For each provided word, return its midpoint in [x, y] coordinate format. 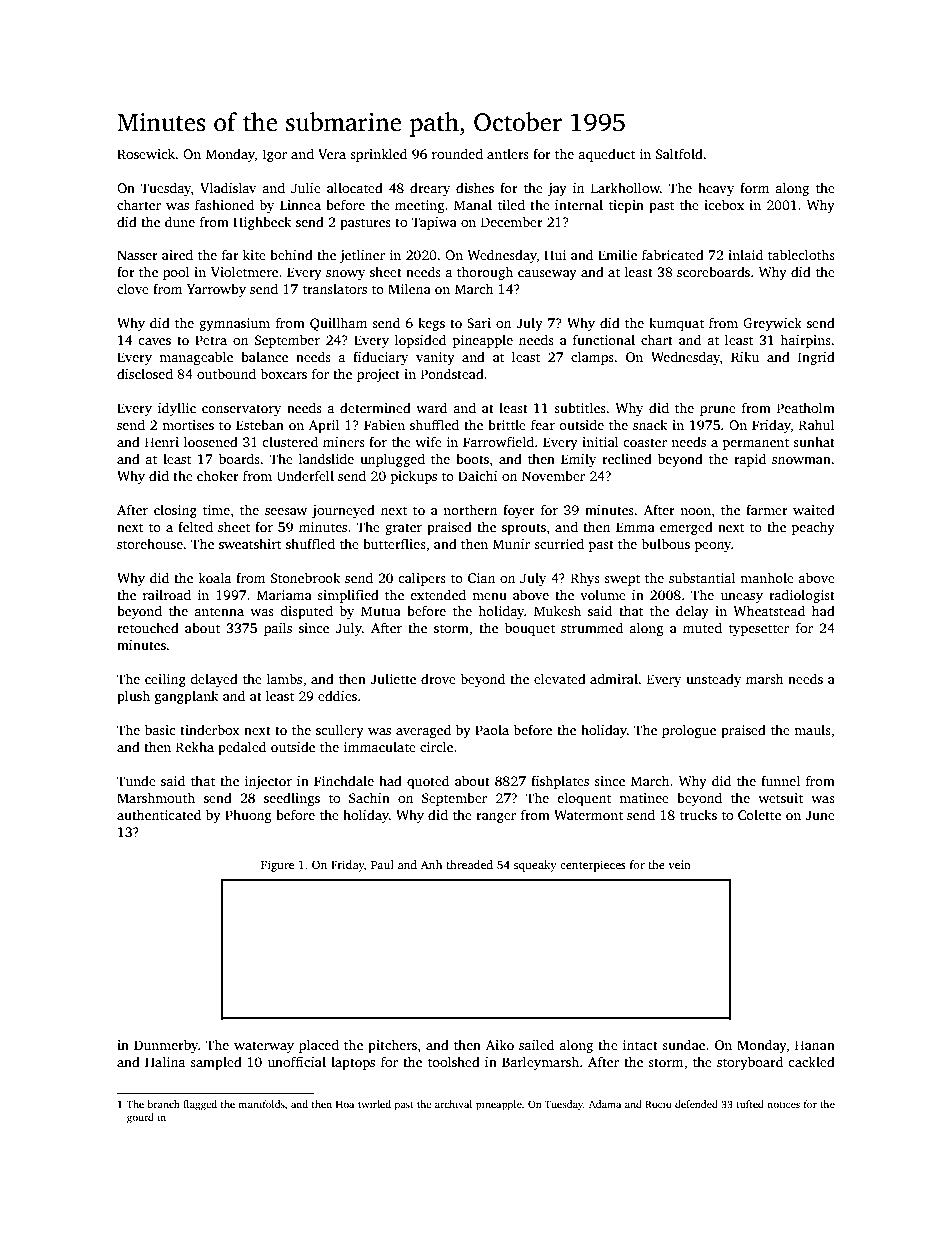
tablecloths [801, 254]
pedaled [242, 748]
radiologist [802, 596]
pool [176, 273]
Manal [473, 204]
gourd [140, 1118]
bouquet [530, 629]
